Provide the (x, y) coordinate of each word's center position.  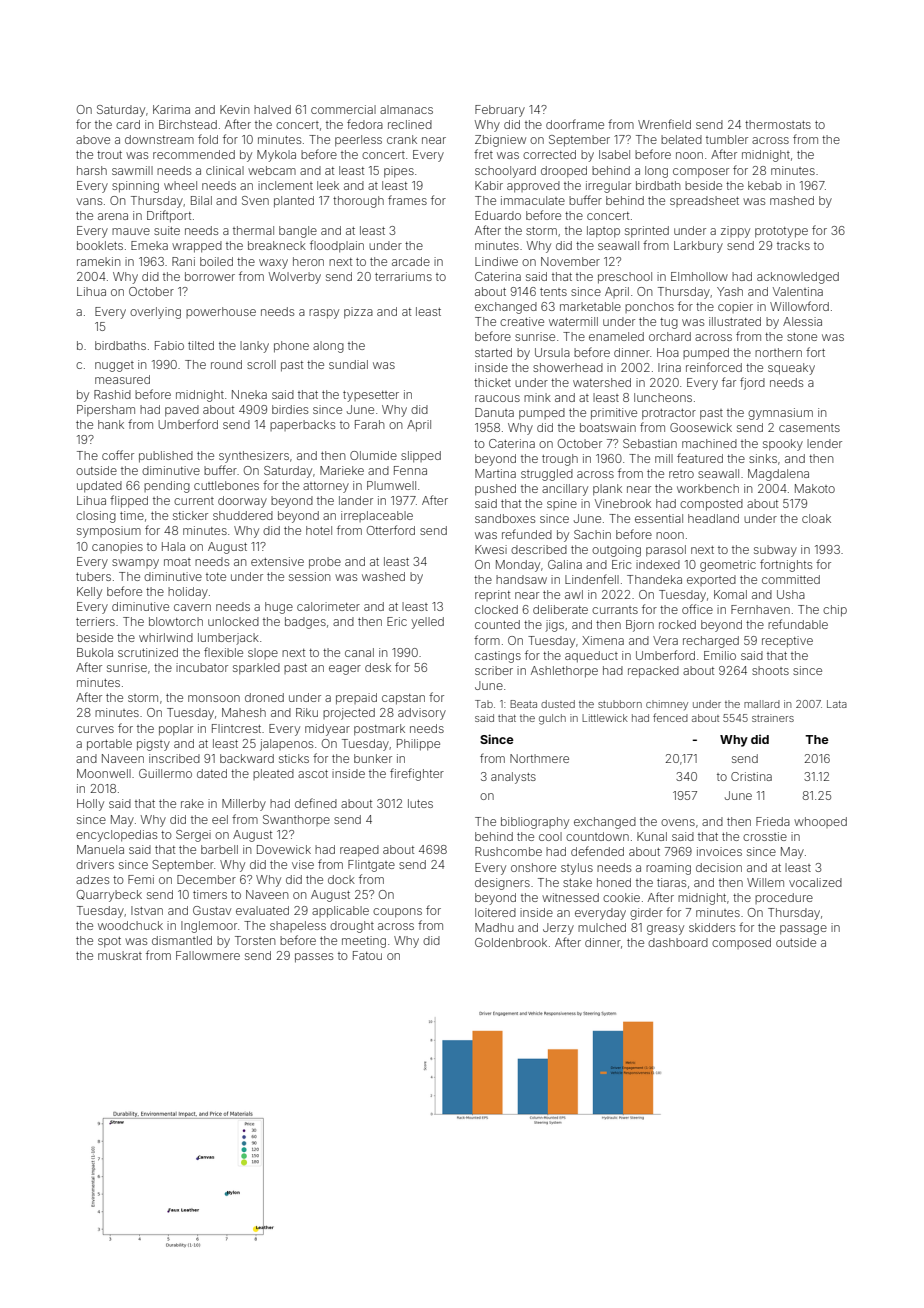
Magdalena (778, 475)
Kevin (234, 109)
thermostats (778, 124)
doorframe (575, 124)
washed (383, 576)
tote (216, 577)
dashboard (678, 942)
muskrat (120, 955)
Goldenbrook (511, 942)
